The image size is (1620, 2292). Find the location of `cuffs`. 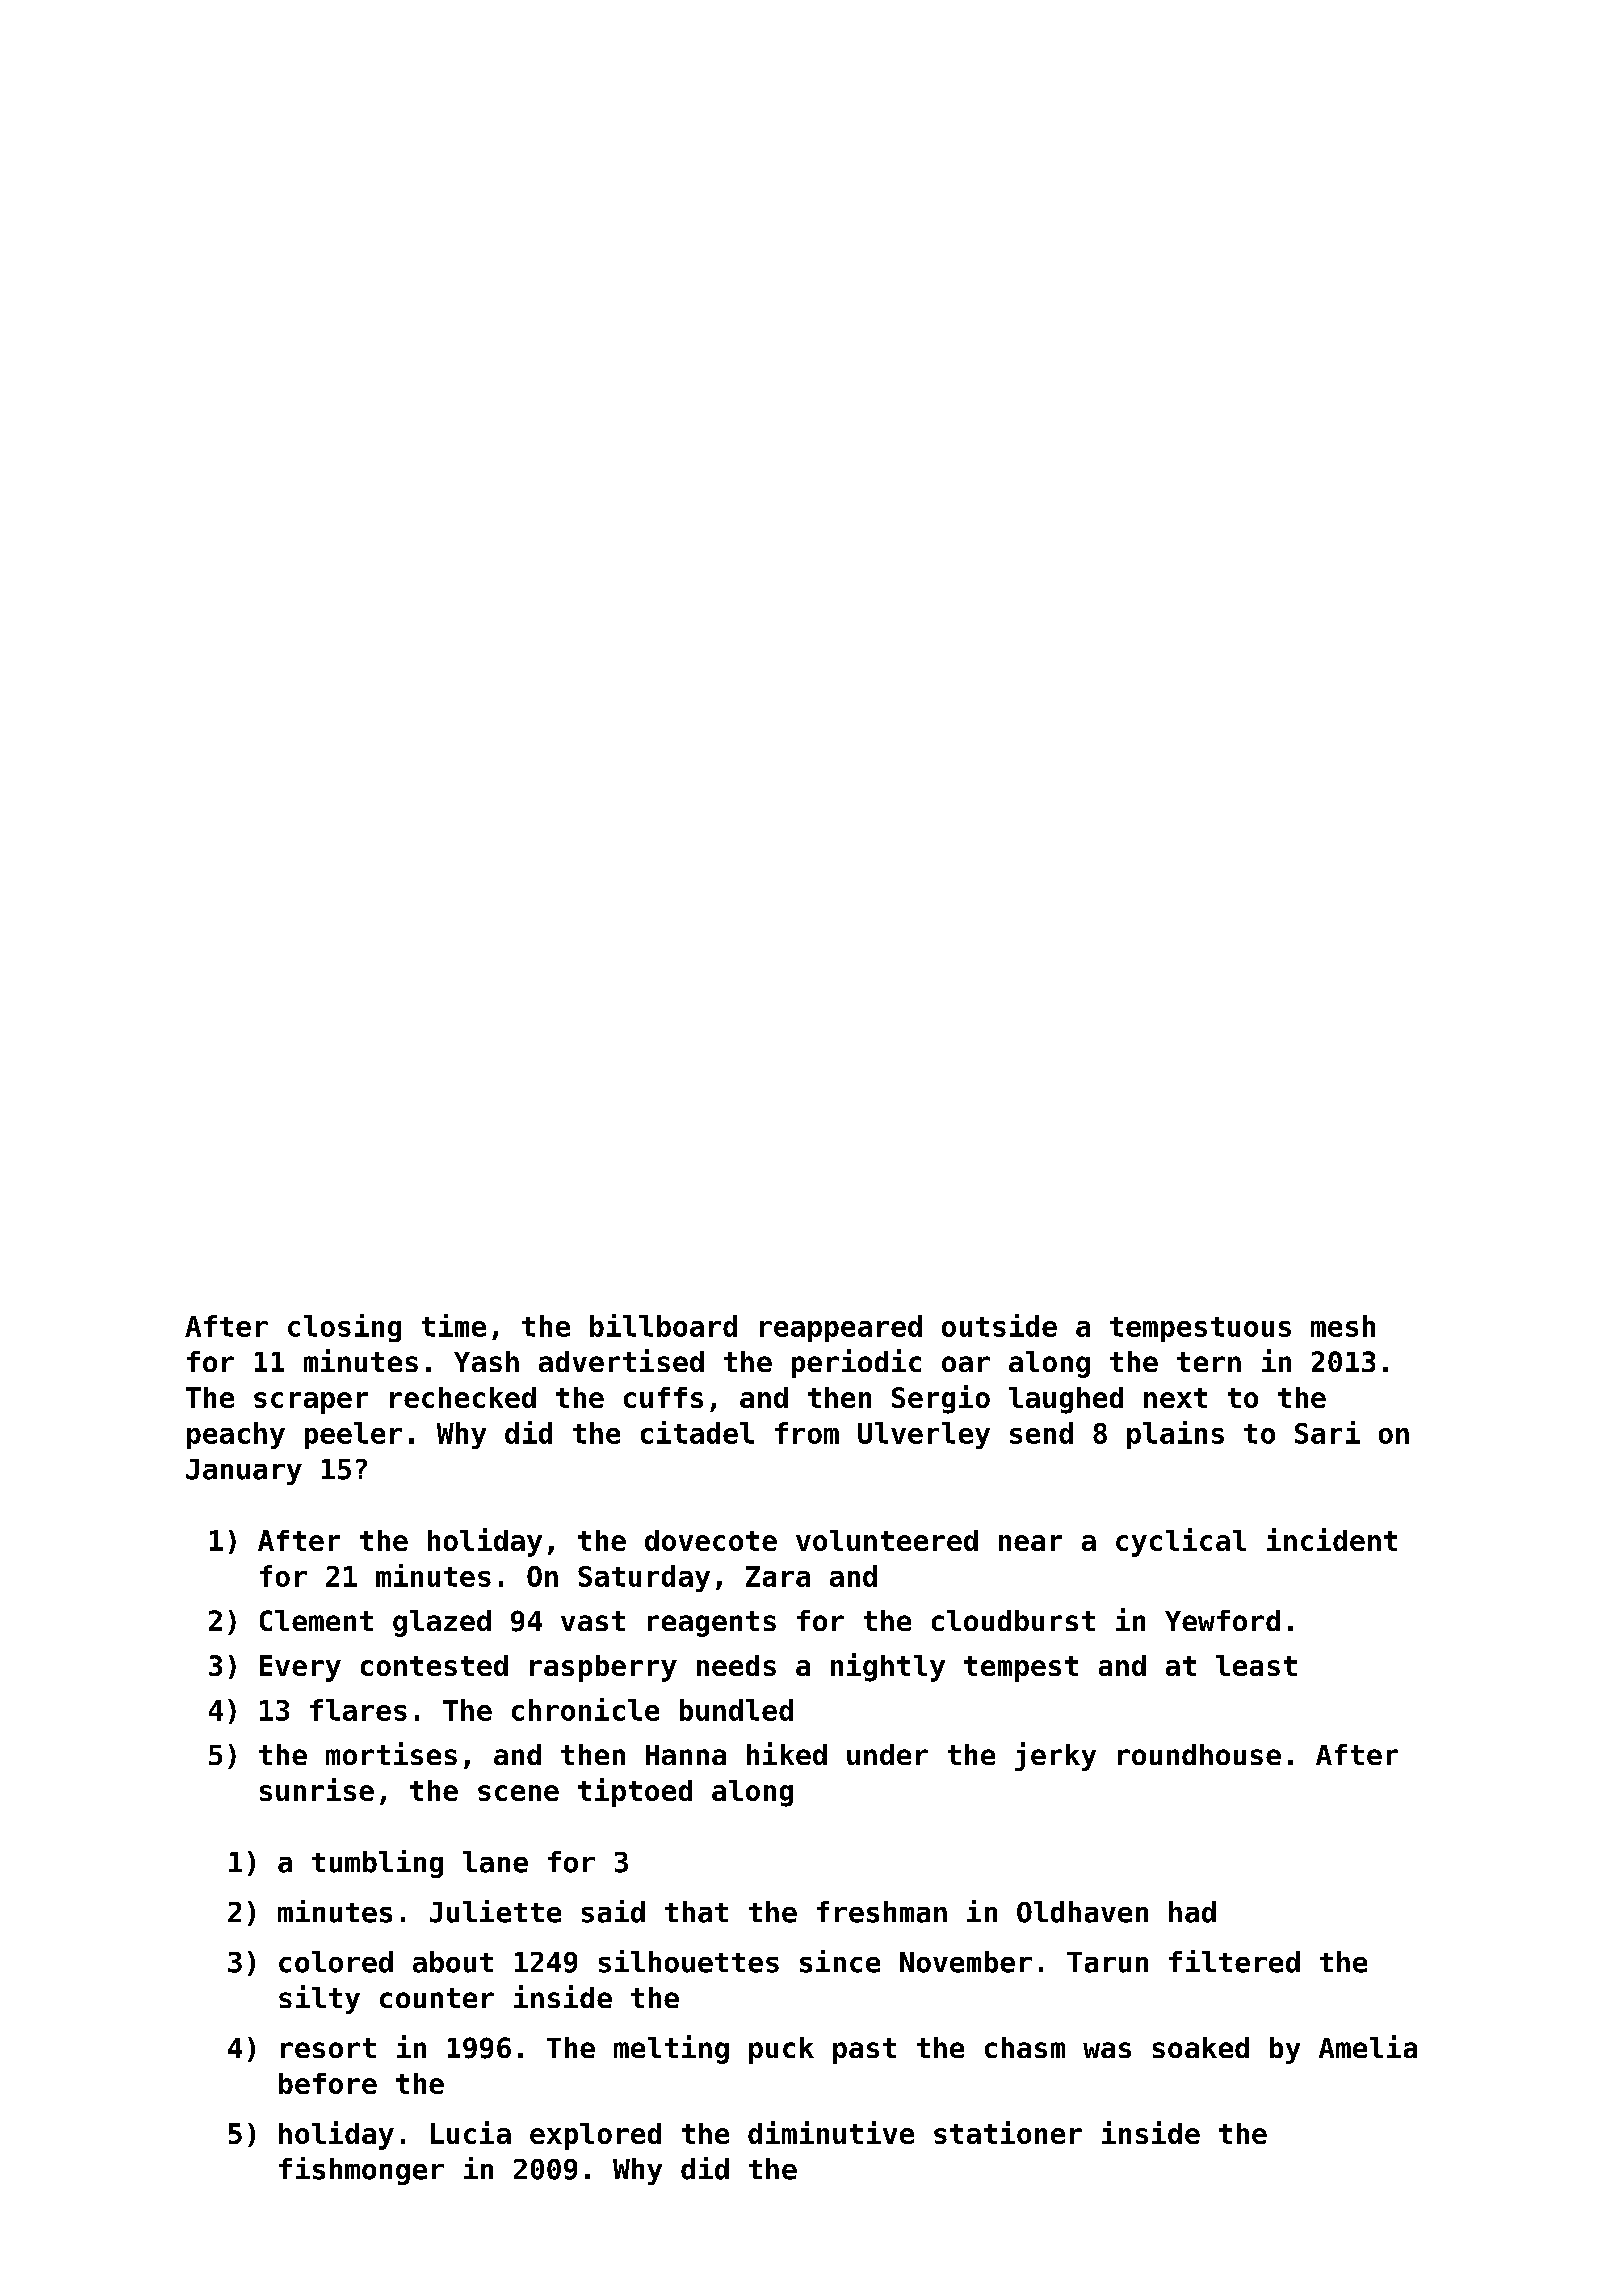

cuffs is located at coordinates (663, 1397).
